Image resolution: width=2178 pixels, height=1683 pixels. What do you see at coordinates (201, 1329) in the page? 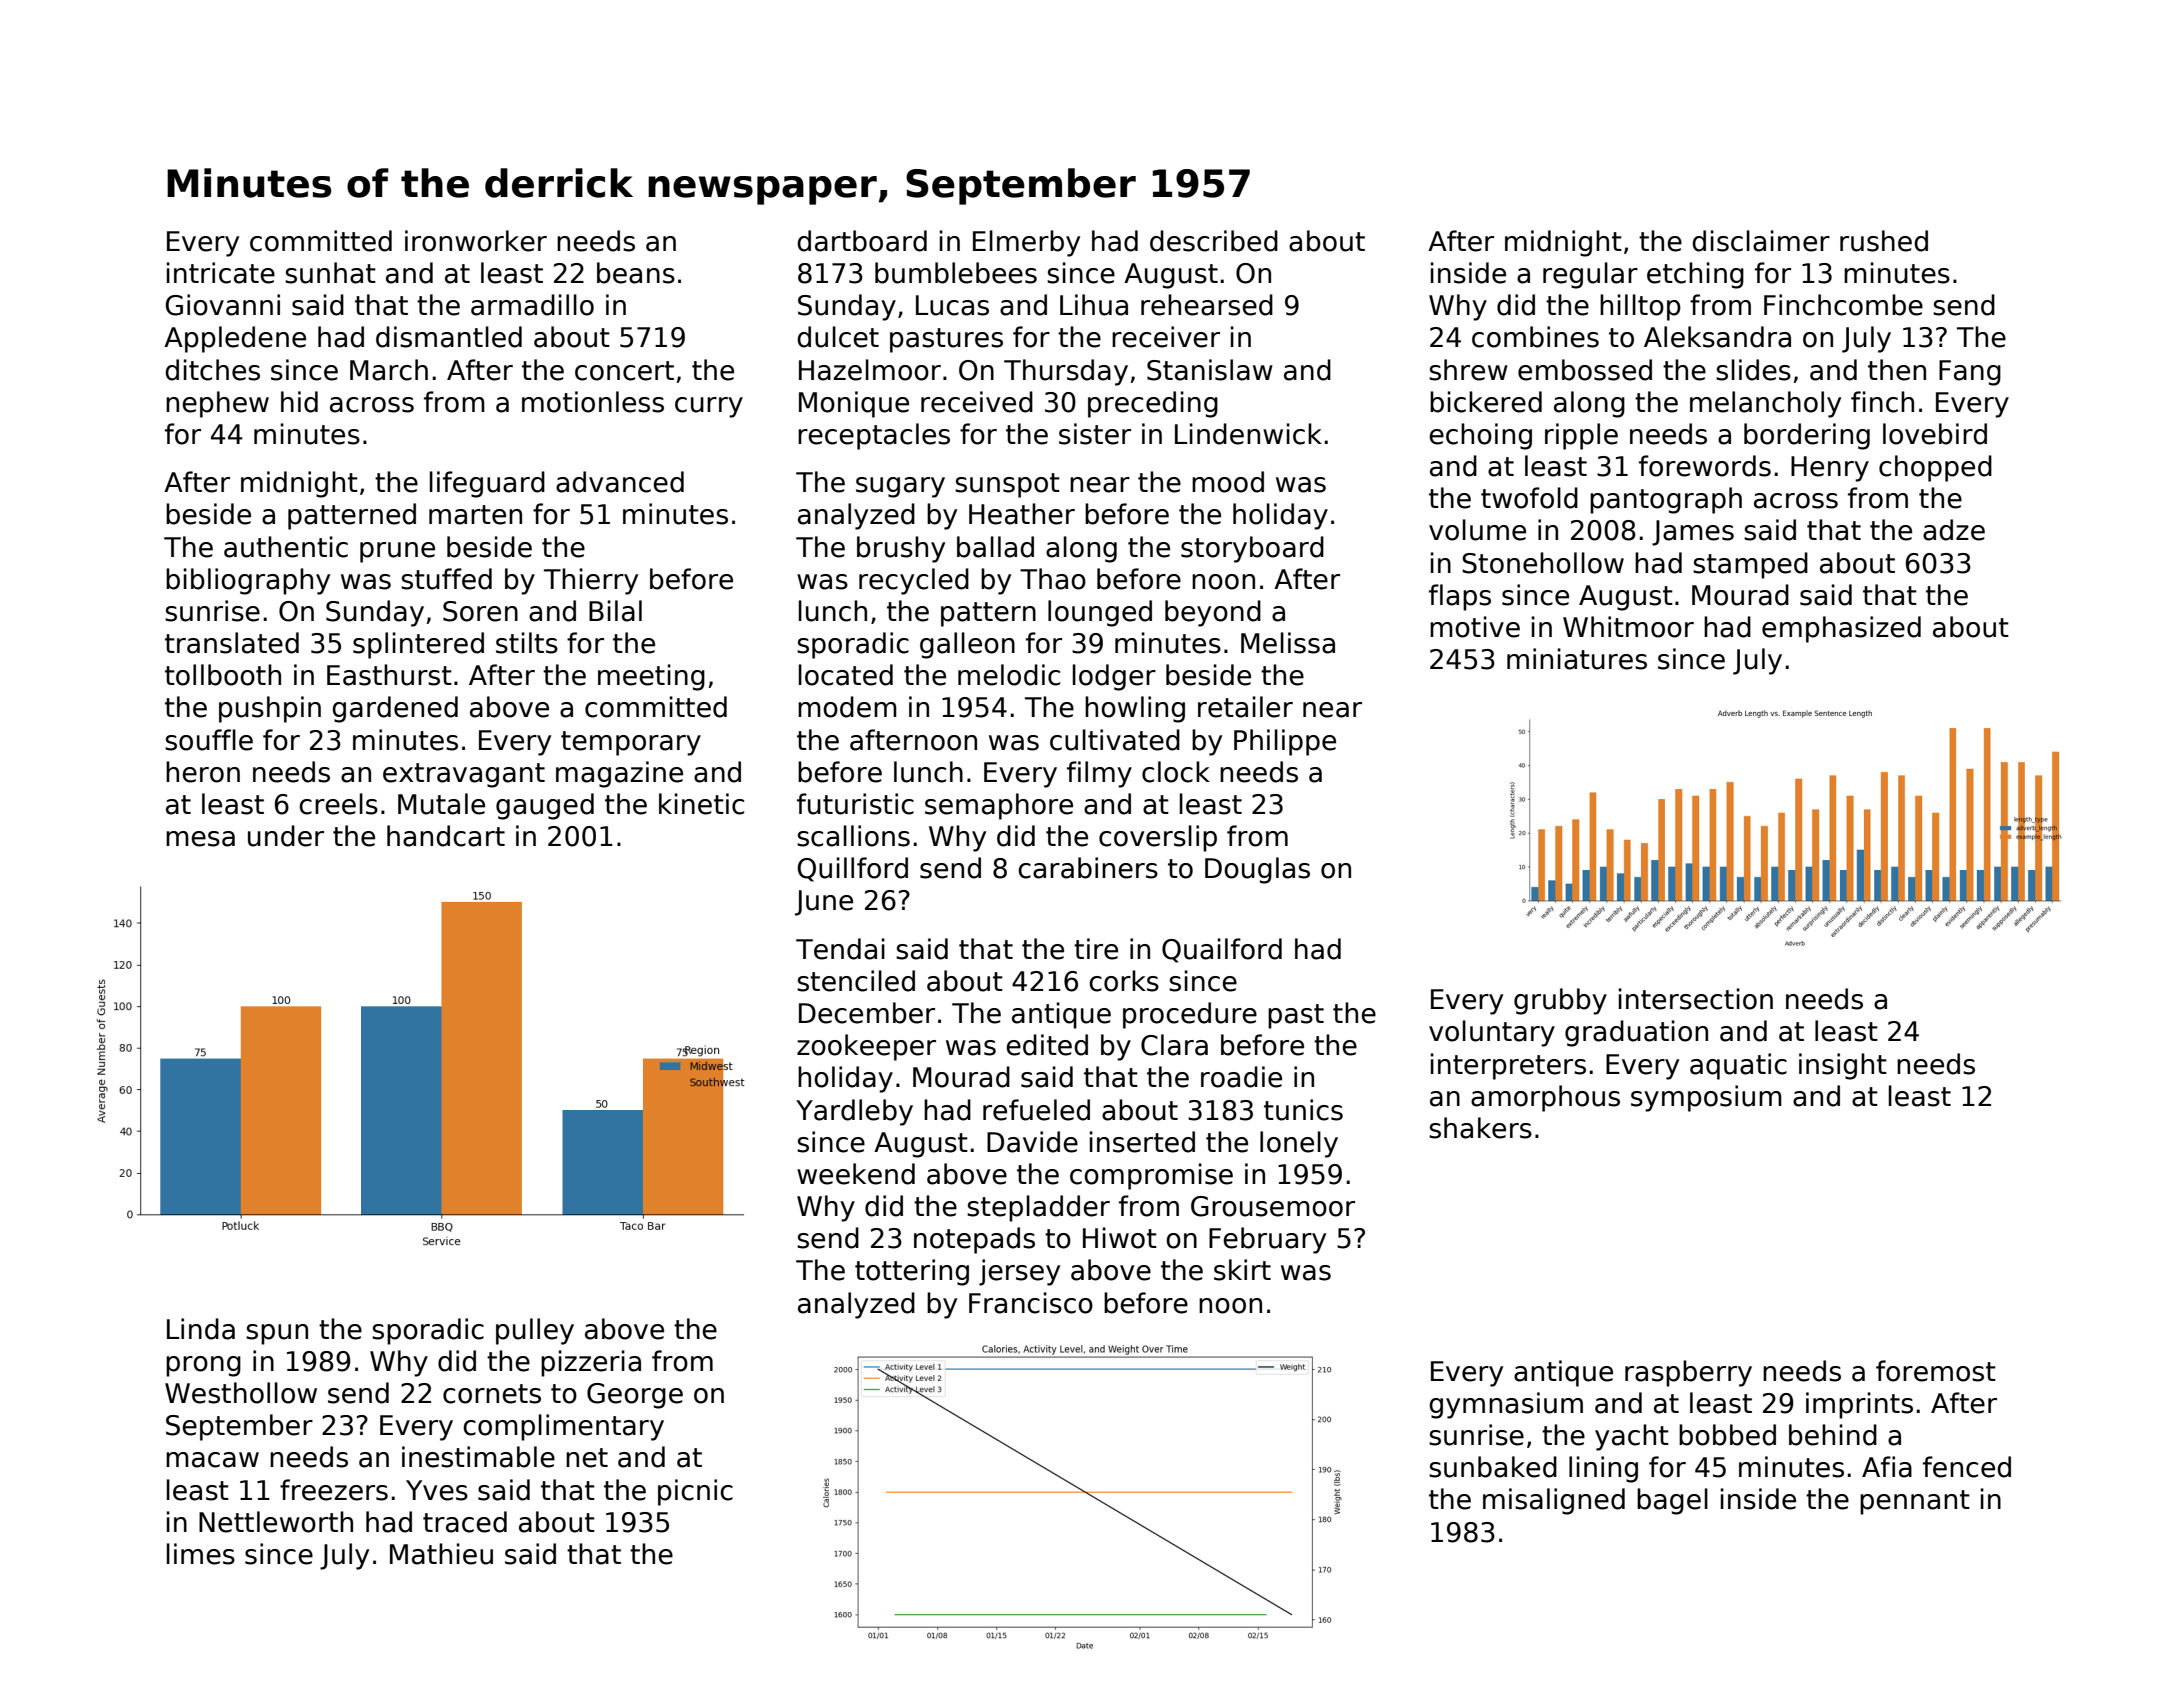
I see `Linda` at bounding box center [201, 1329].
